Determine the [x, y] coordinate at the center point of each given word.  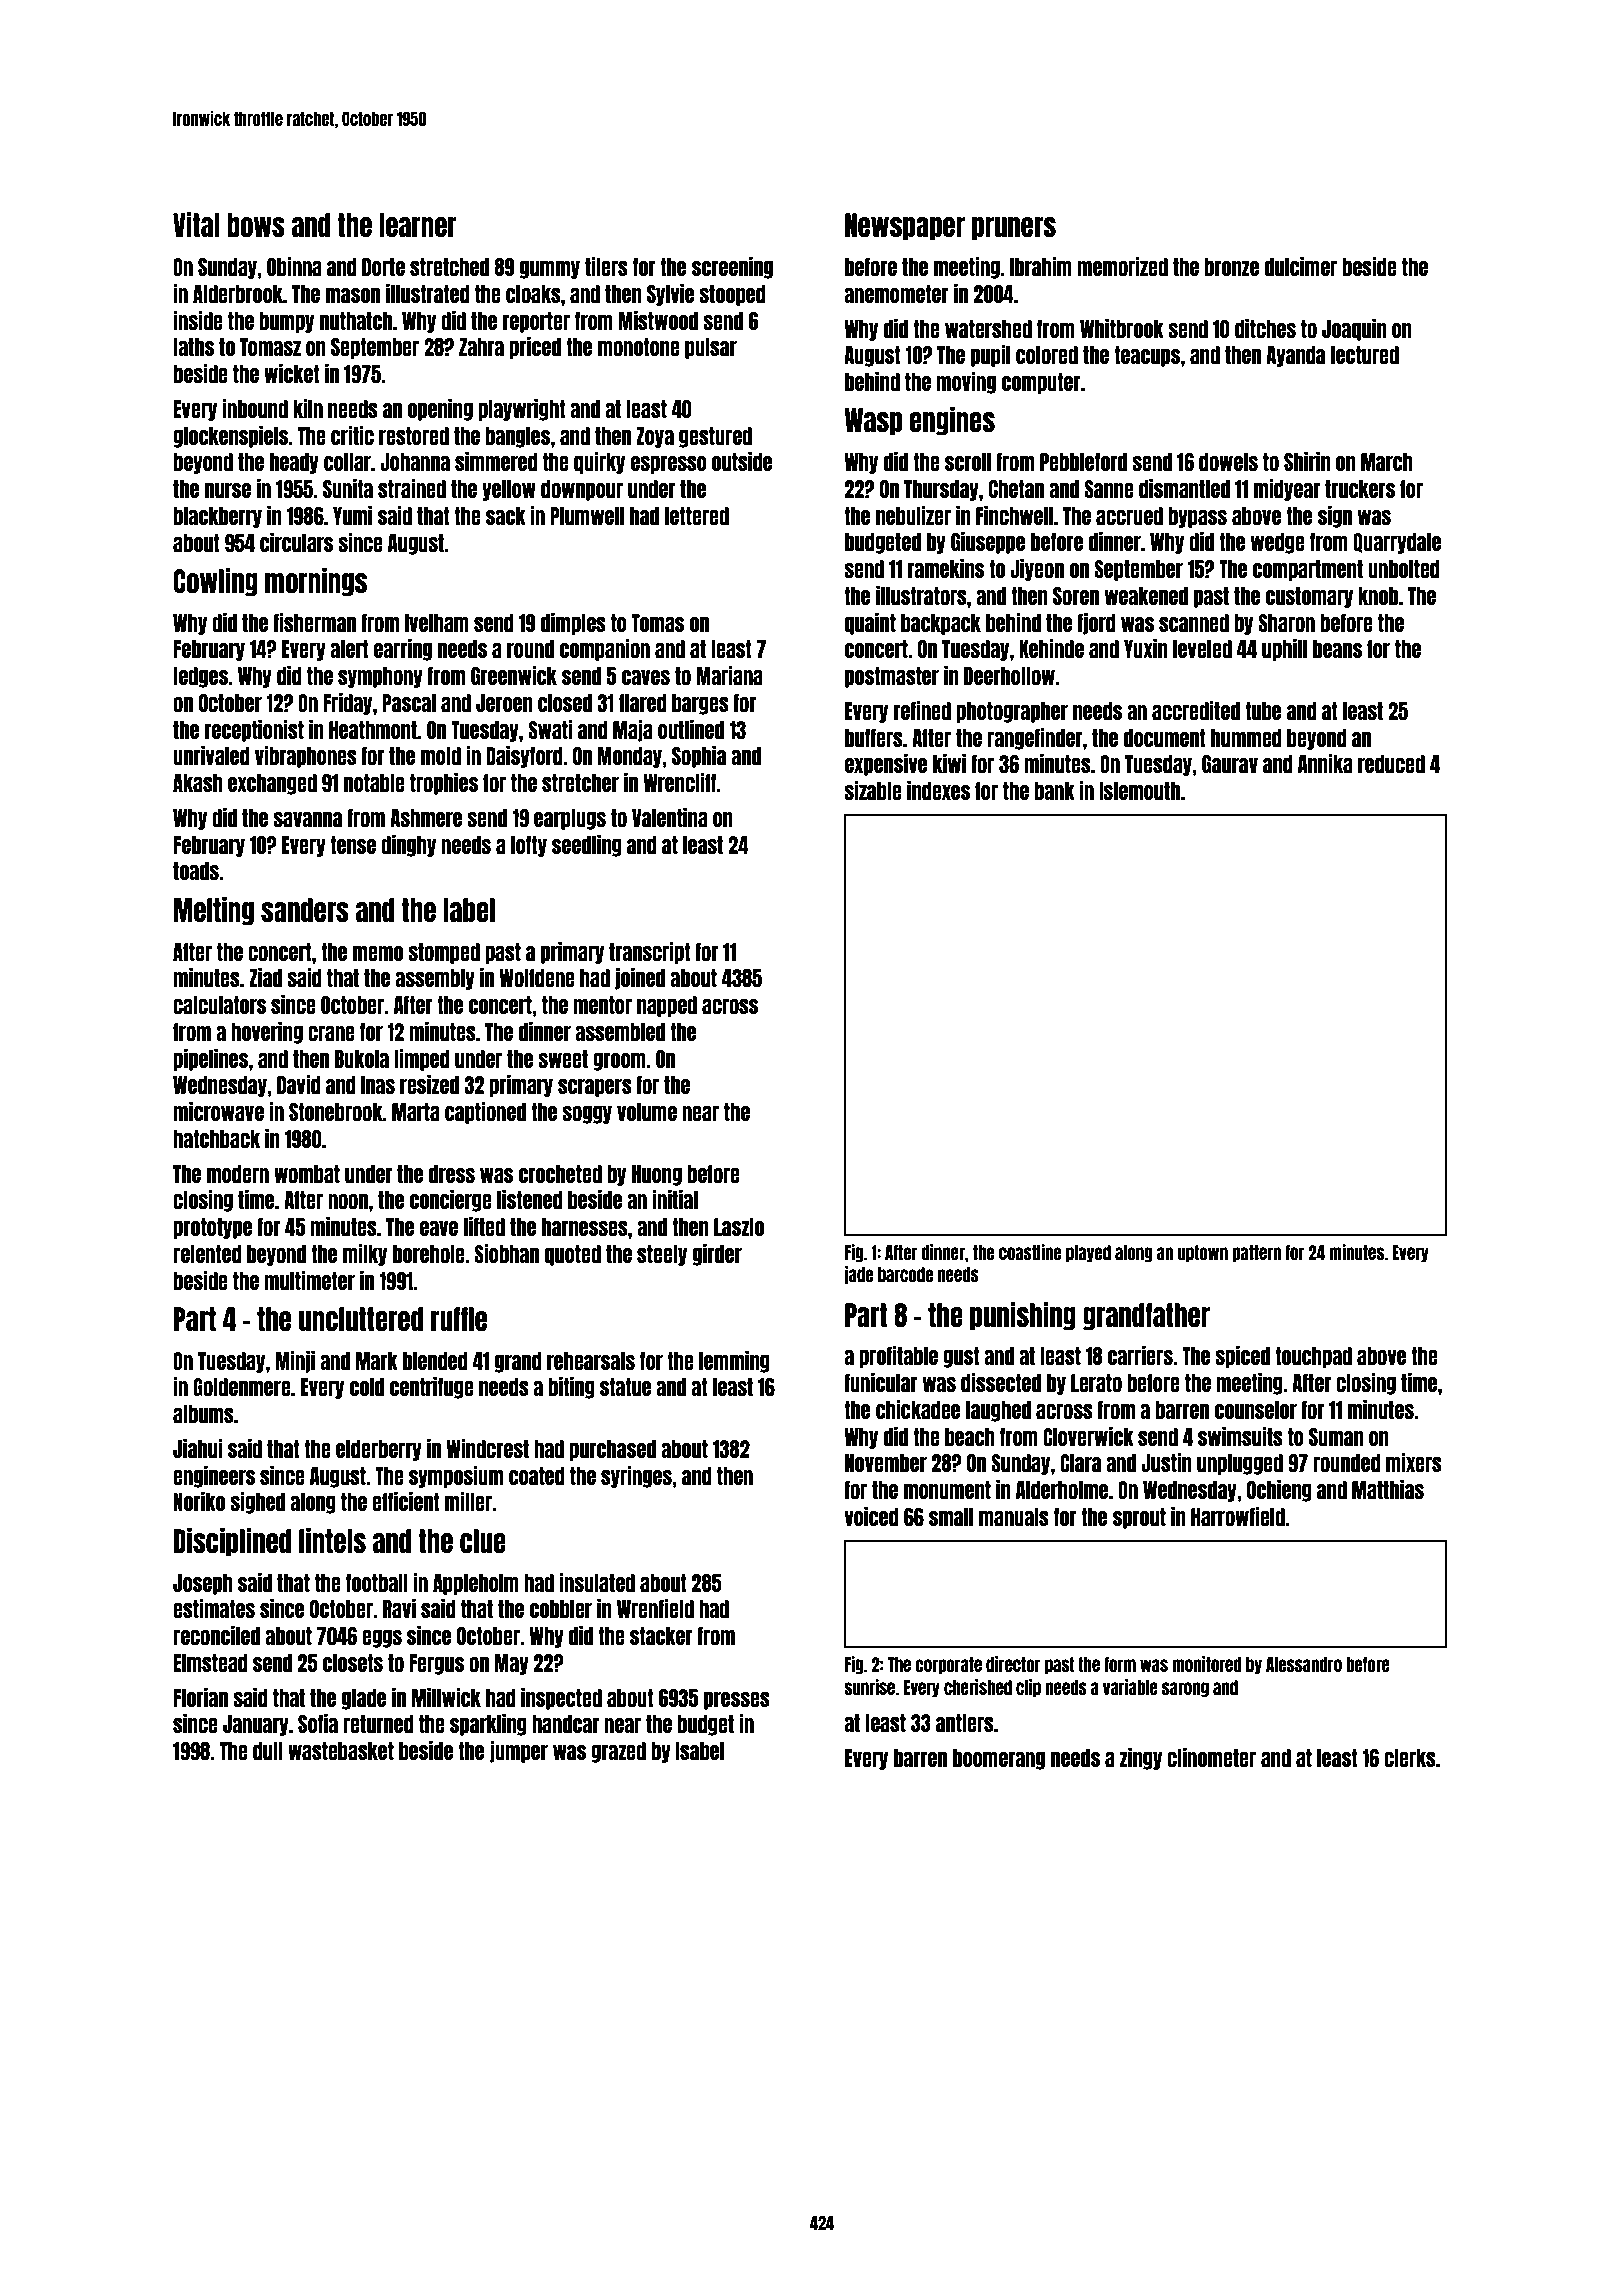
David [299, 1084]
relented [207, 1254]
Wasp [873, 422]
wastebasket [341, 1751]
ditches [1265, 328]
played [1088, 1253]
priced [535, 348]
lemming [734, 1362]
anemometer [896, 294]
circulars [296, 542]
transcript [649, 953]
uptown [1203, 1253]
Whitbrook [1122, 328]
